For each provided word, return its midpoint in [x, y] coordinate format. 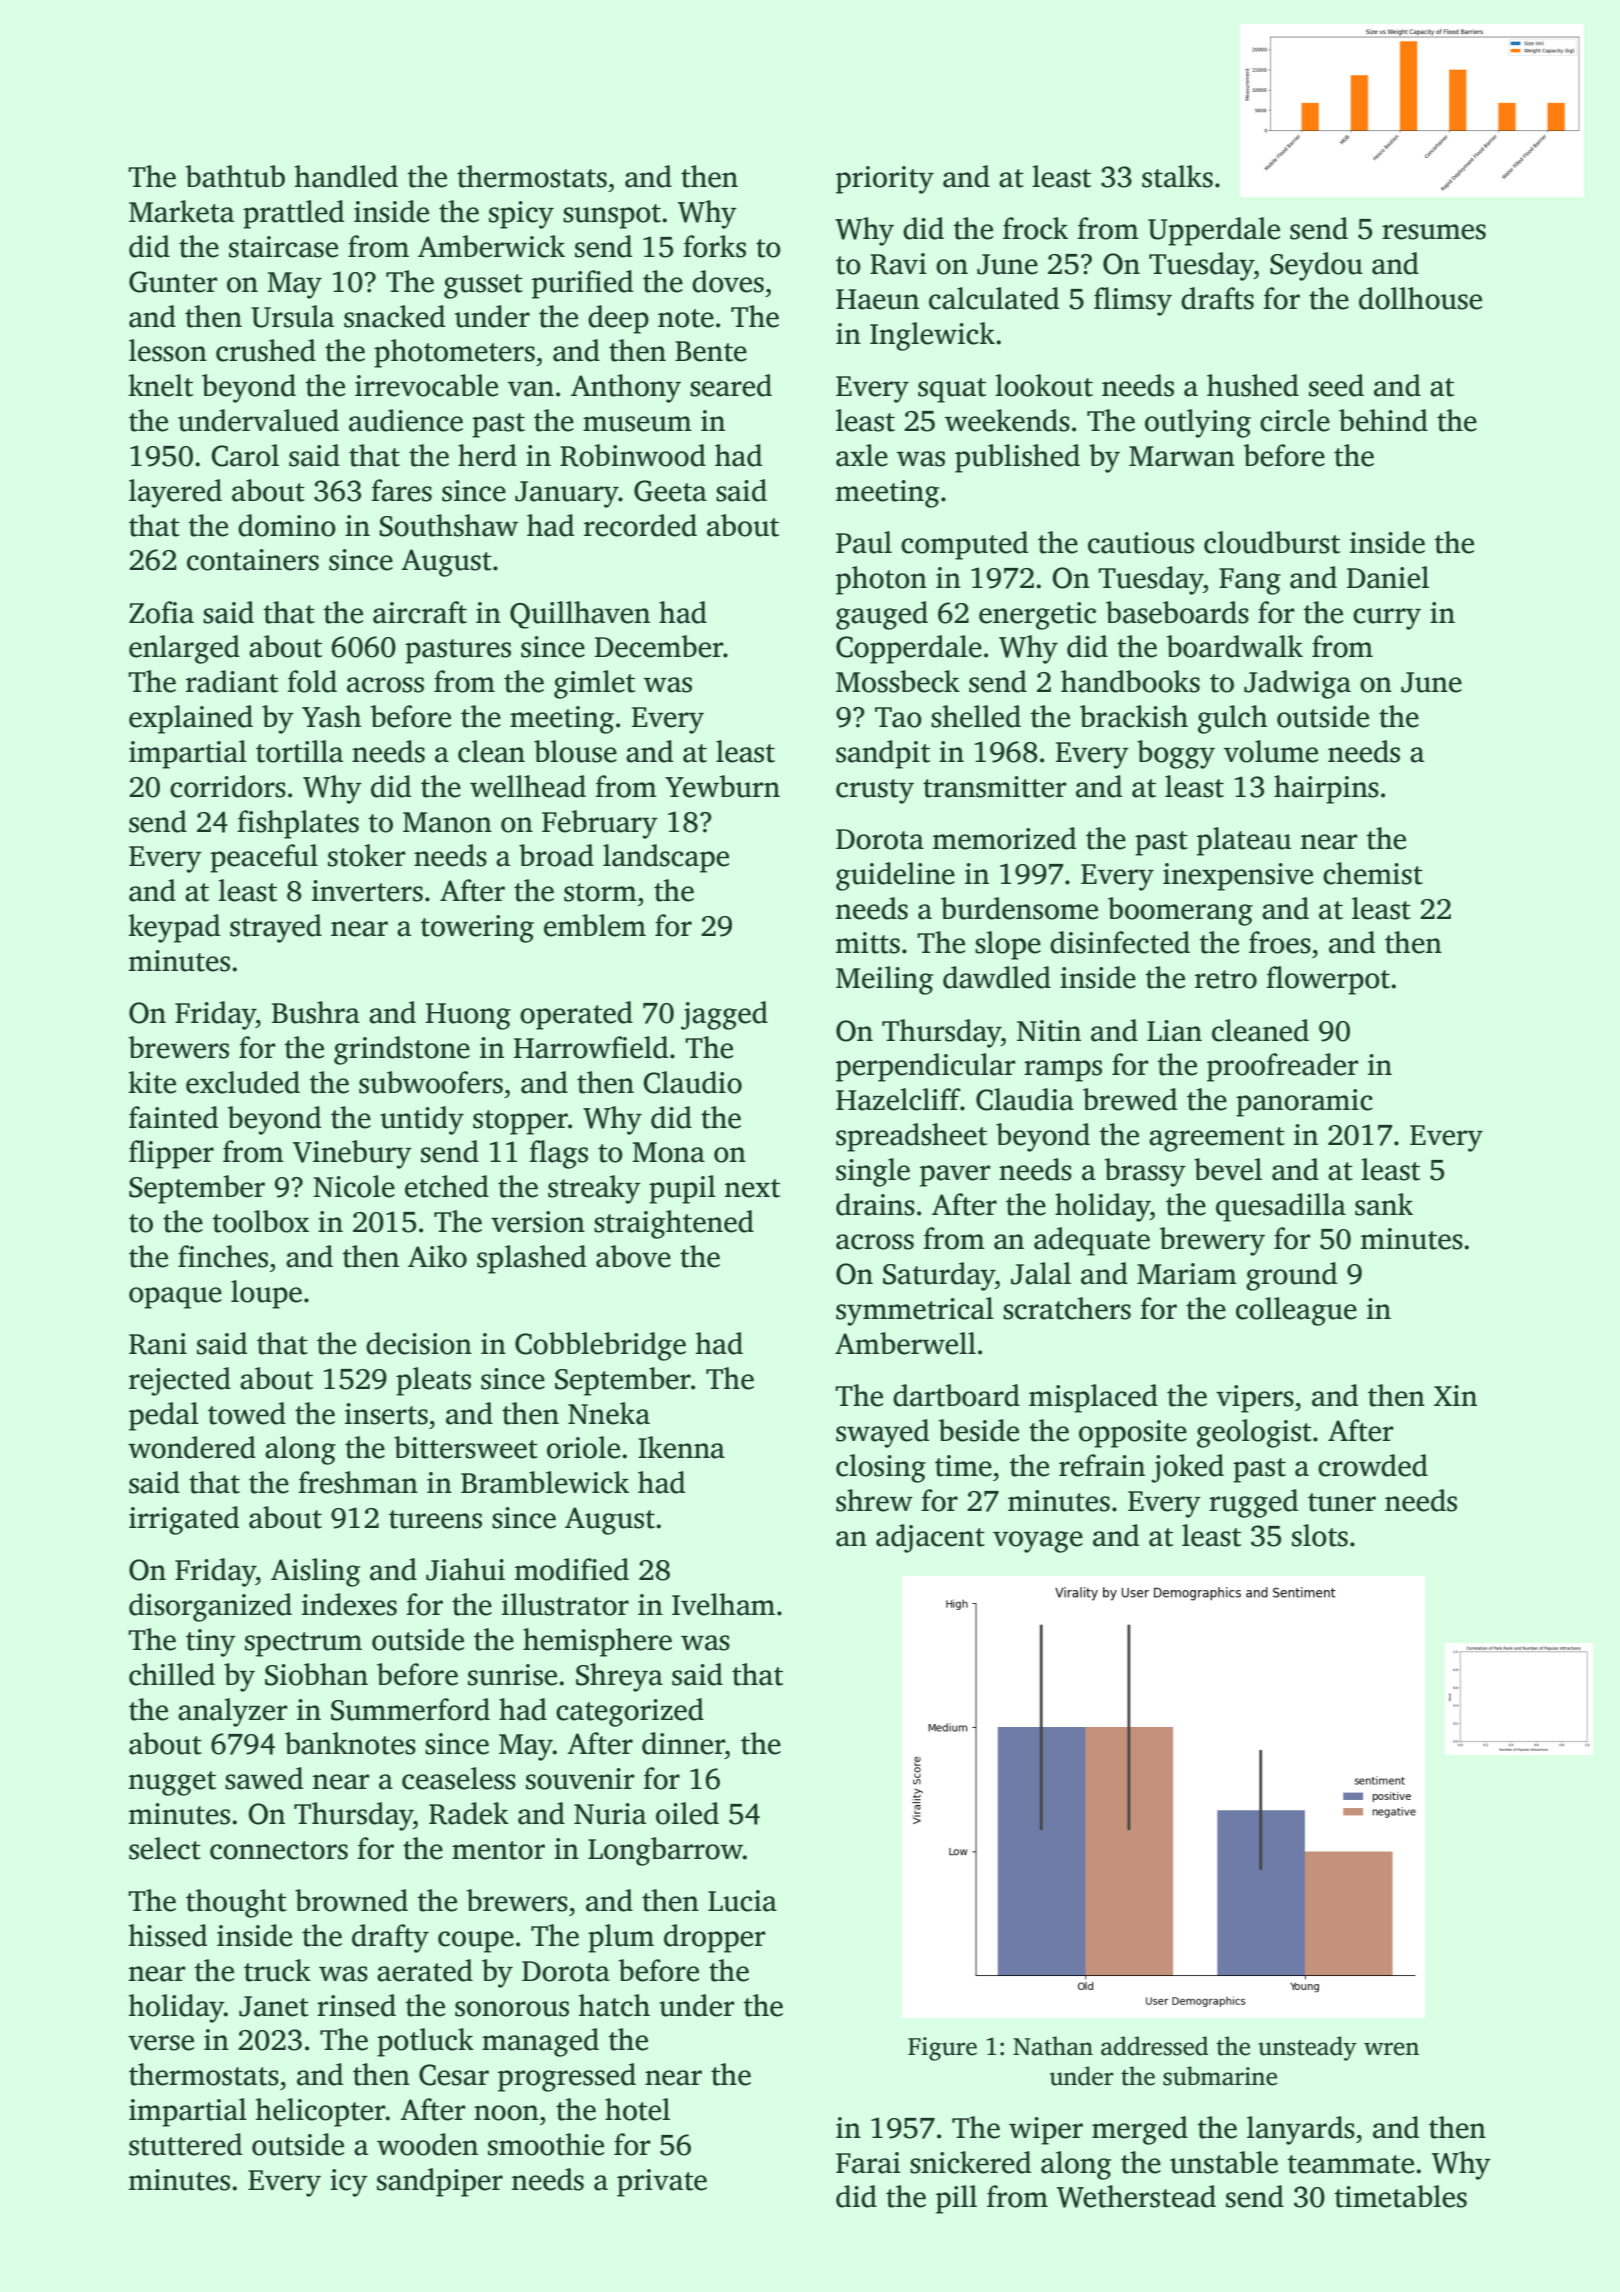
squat [952, 390]
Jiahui [465, 1569]
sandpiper [440, 2182]
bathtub [235, 176]
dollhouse [1420, 298]
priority [885, 180]
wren [1391, 2049]
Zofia [161, 612]
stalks [1177, 176]
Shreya [619, 1677]
